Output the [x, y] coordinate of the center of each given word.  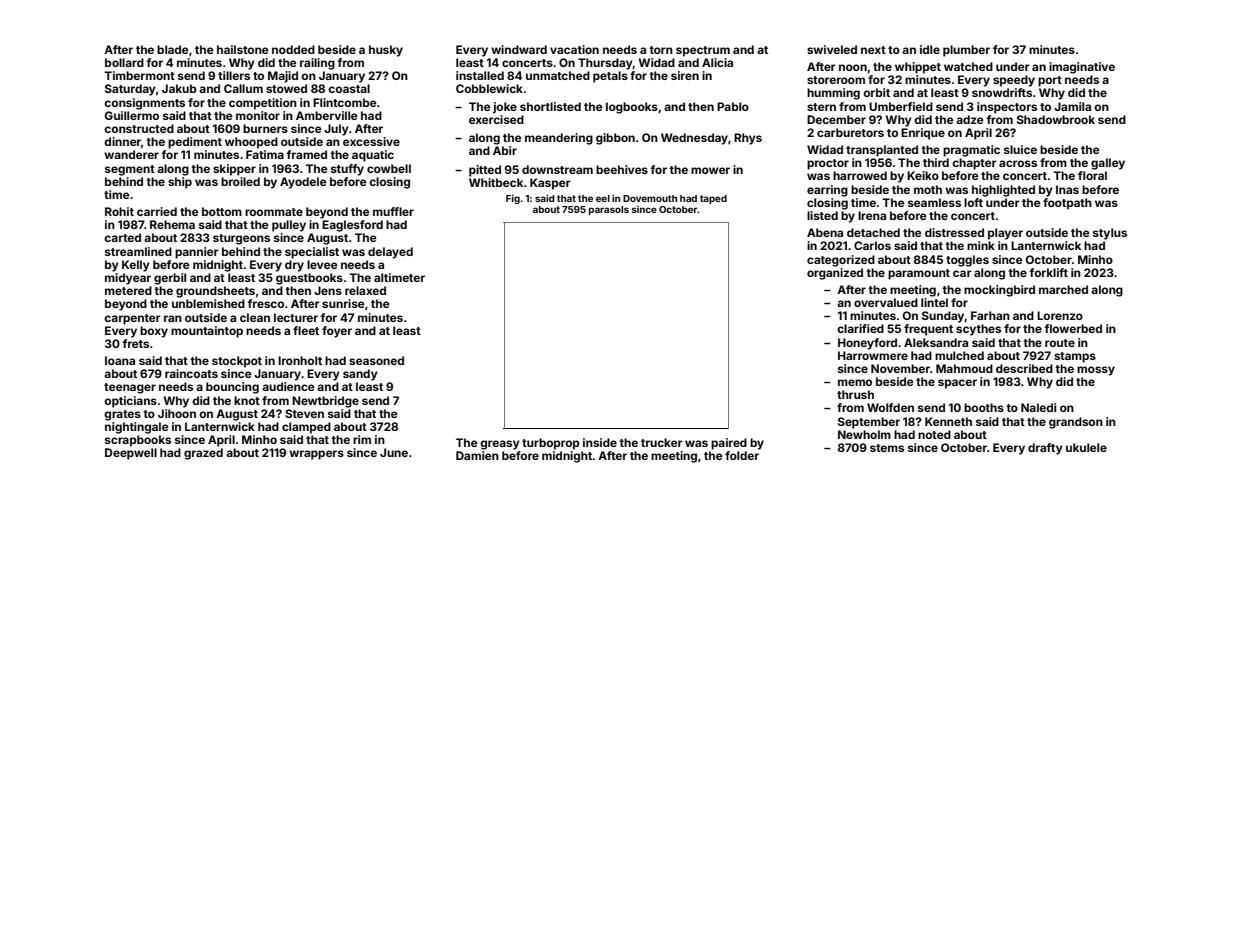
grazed [203, 454]
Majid [283, 77]
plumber [966, 51]
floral [1092, 175]
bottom [222, 211]
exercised [496, 119]
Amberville [327, 115]
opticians [130, 402]
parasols [609, 210]
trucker [662, 442]
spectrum [703, 51]
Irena [872, 215]
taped [713, 199]
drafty [1045, 449]
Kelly [136, 266]
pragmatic [971, 151]
